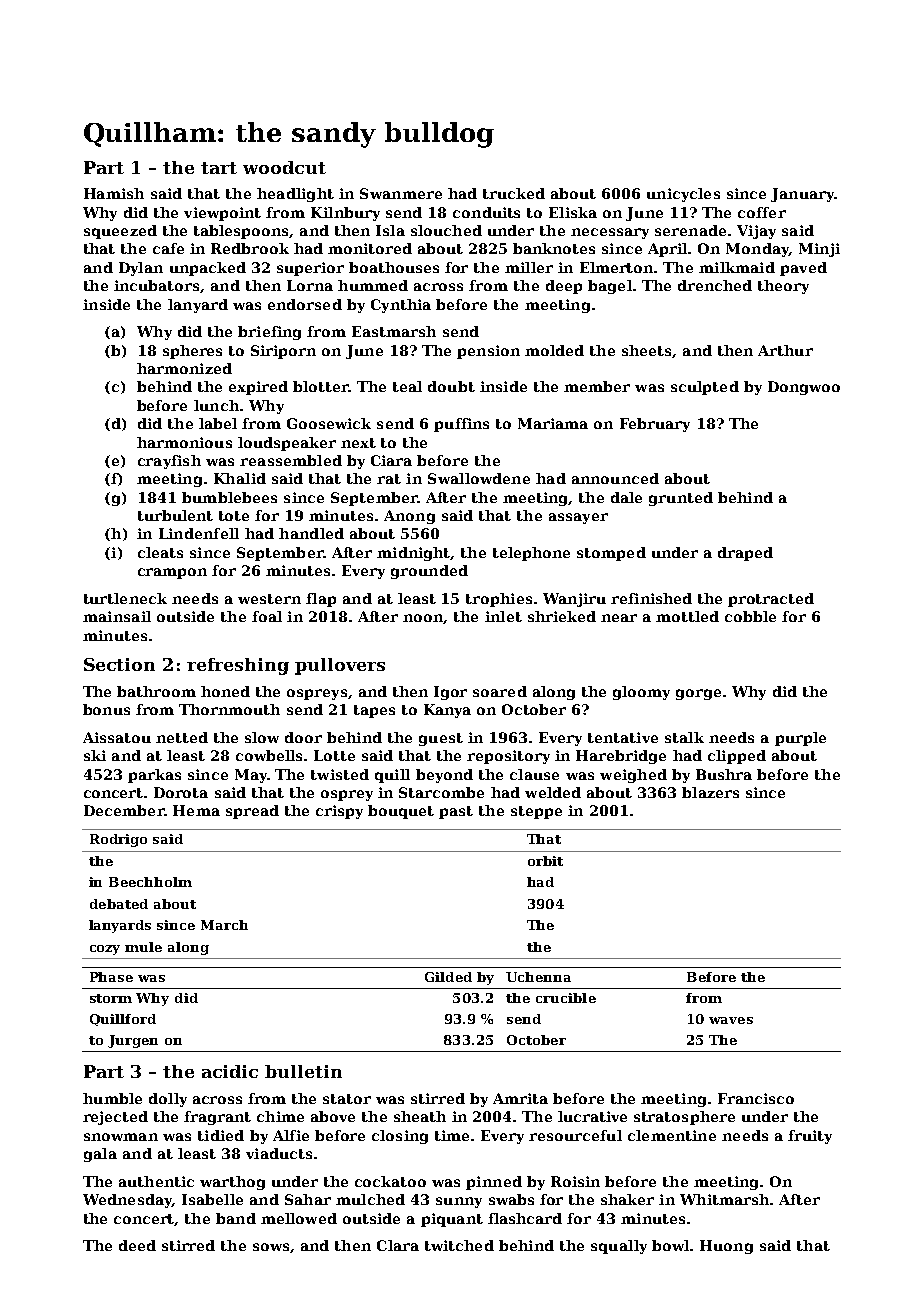 This document has height=1314, width=924. Describe the element at coordinates (269, 599) in the document. I see `western` at that location.
